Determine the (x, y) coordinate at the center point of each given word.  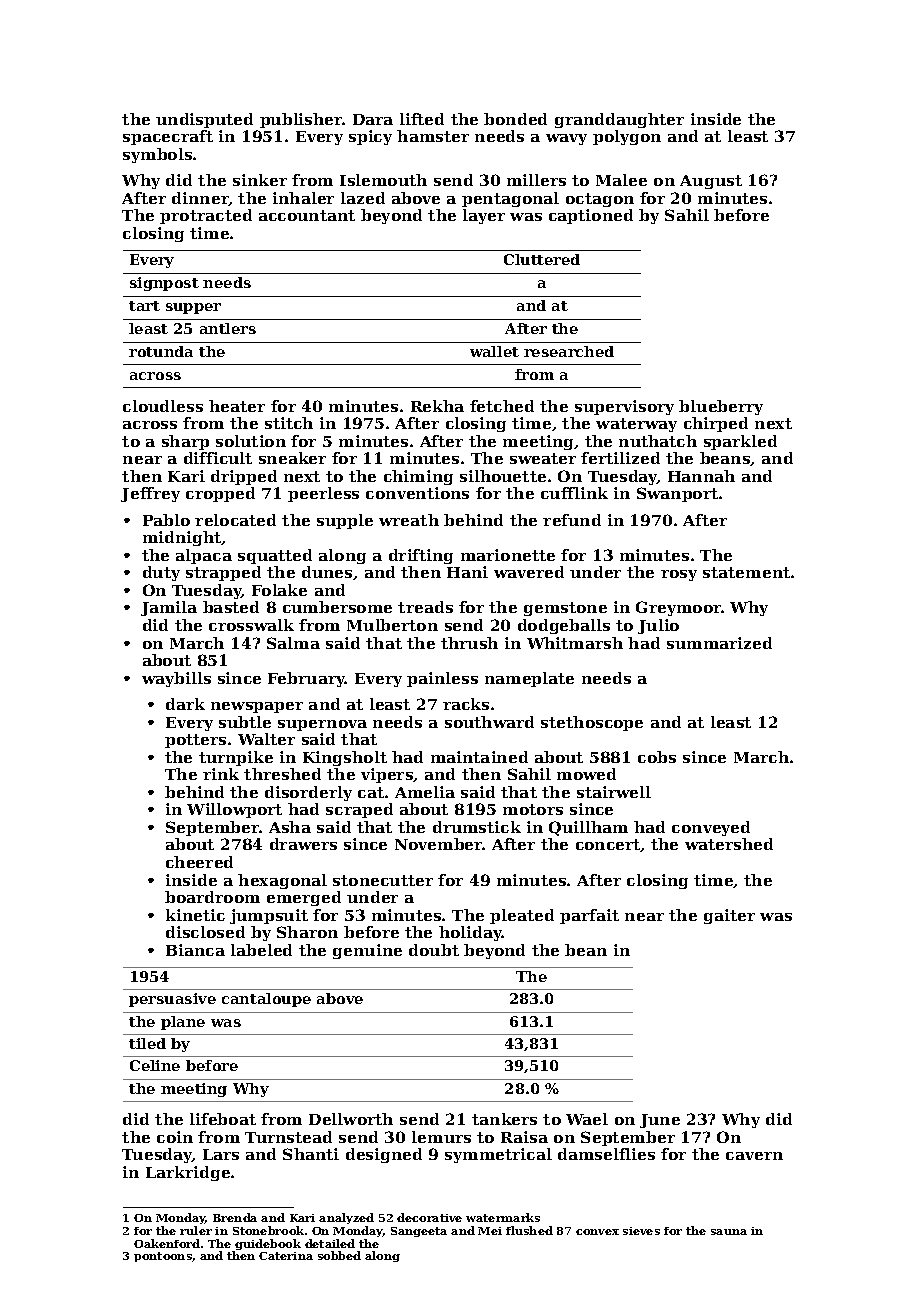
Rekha (437, 406)
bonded (515, 119)
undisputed (204, 120)
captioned (591, 216)
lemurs (441, 1137)
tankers (504, 1119)
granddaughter (619, 120)
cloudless (163, 406)
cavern (754, 1156)
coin (175, 1137)
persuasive (172, 1000)
